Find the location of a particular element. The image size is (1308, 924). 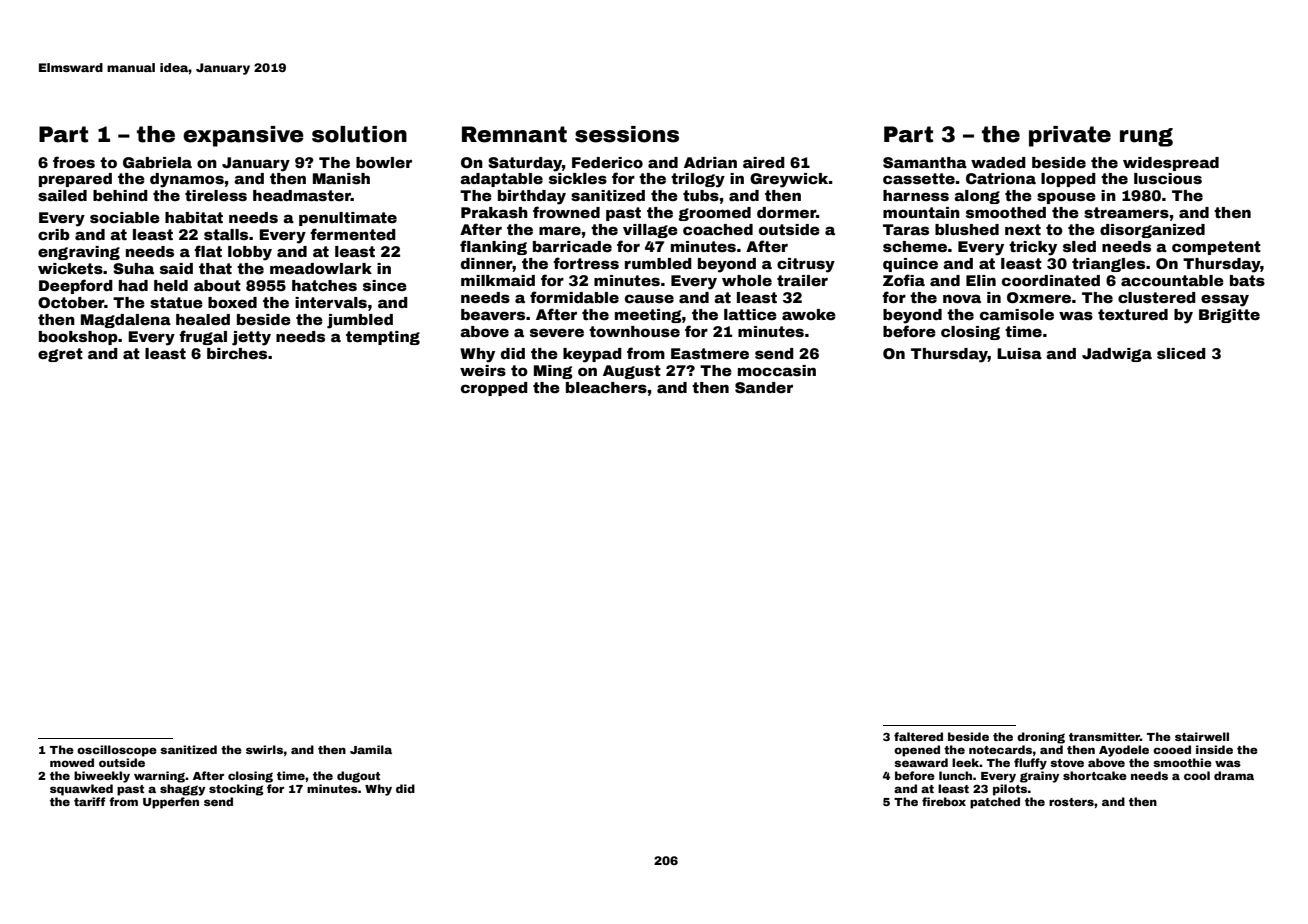

expansive is located at coordinates (243, 136).
